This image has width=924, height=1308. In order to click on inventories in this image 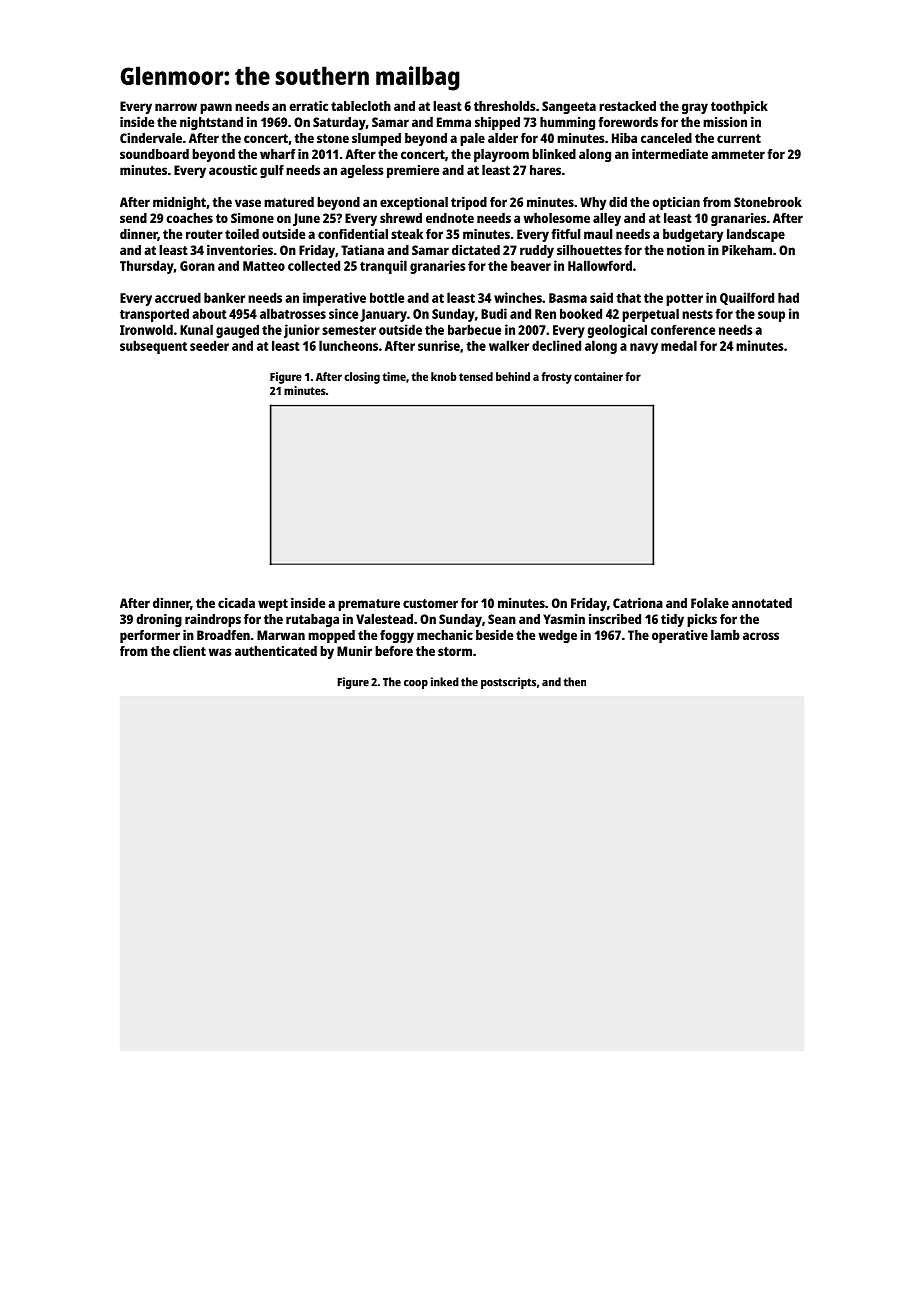, I will do `click(240, 250)`.
